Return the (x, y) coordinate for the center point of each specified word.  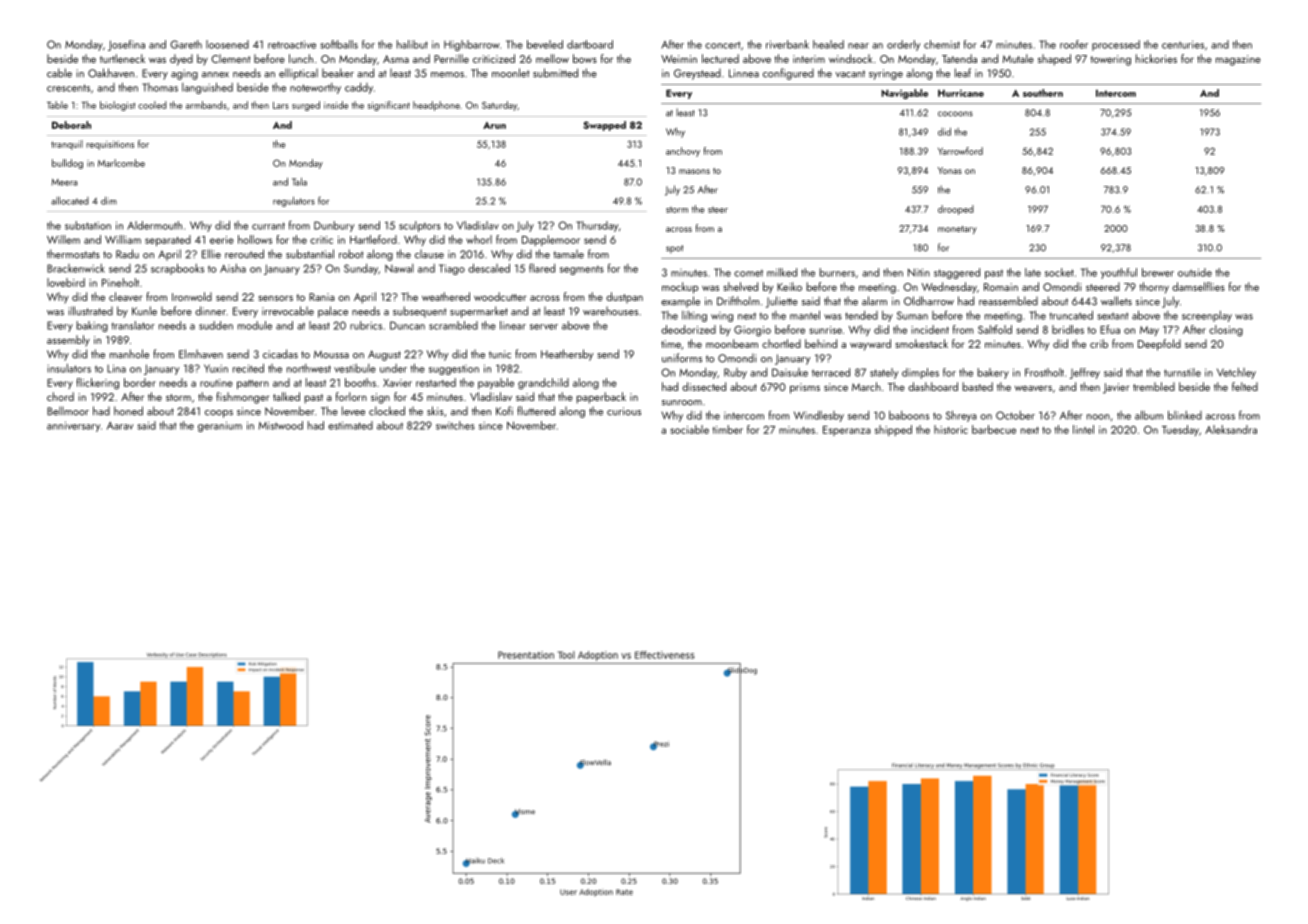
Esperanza (847, 431)
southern (1043, 93)
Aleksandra (1231, 429)
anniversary (73, 426)
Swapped (604, 126)
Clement (231, 58)
